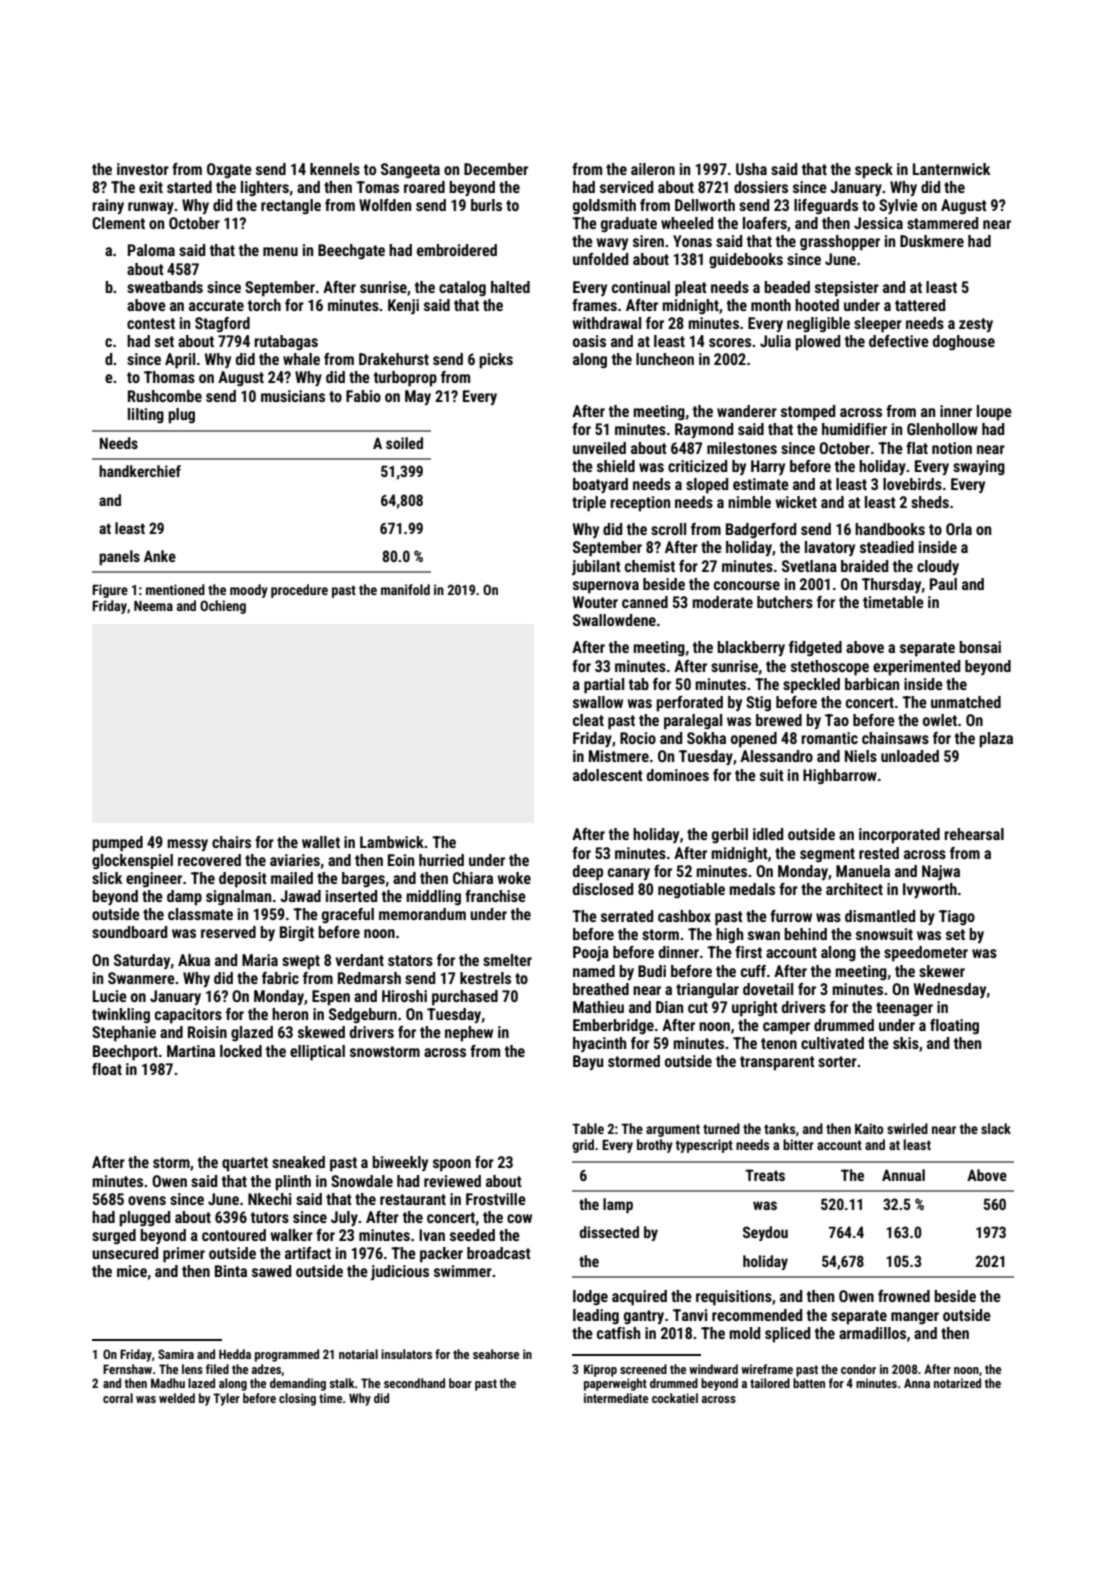  I want to click on lilting, so click(146, 416).
